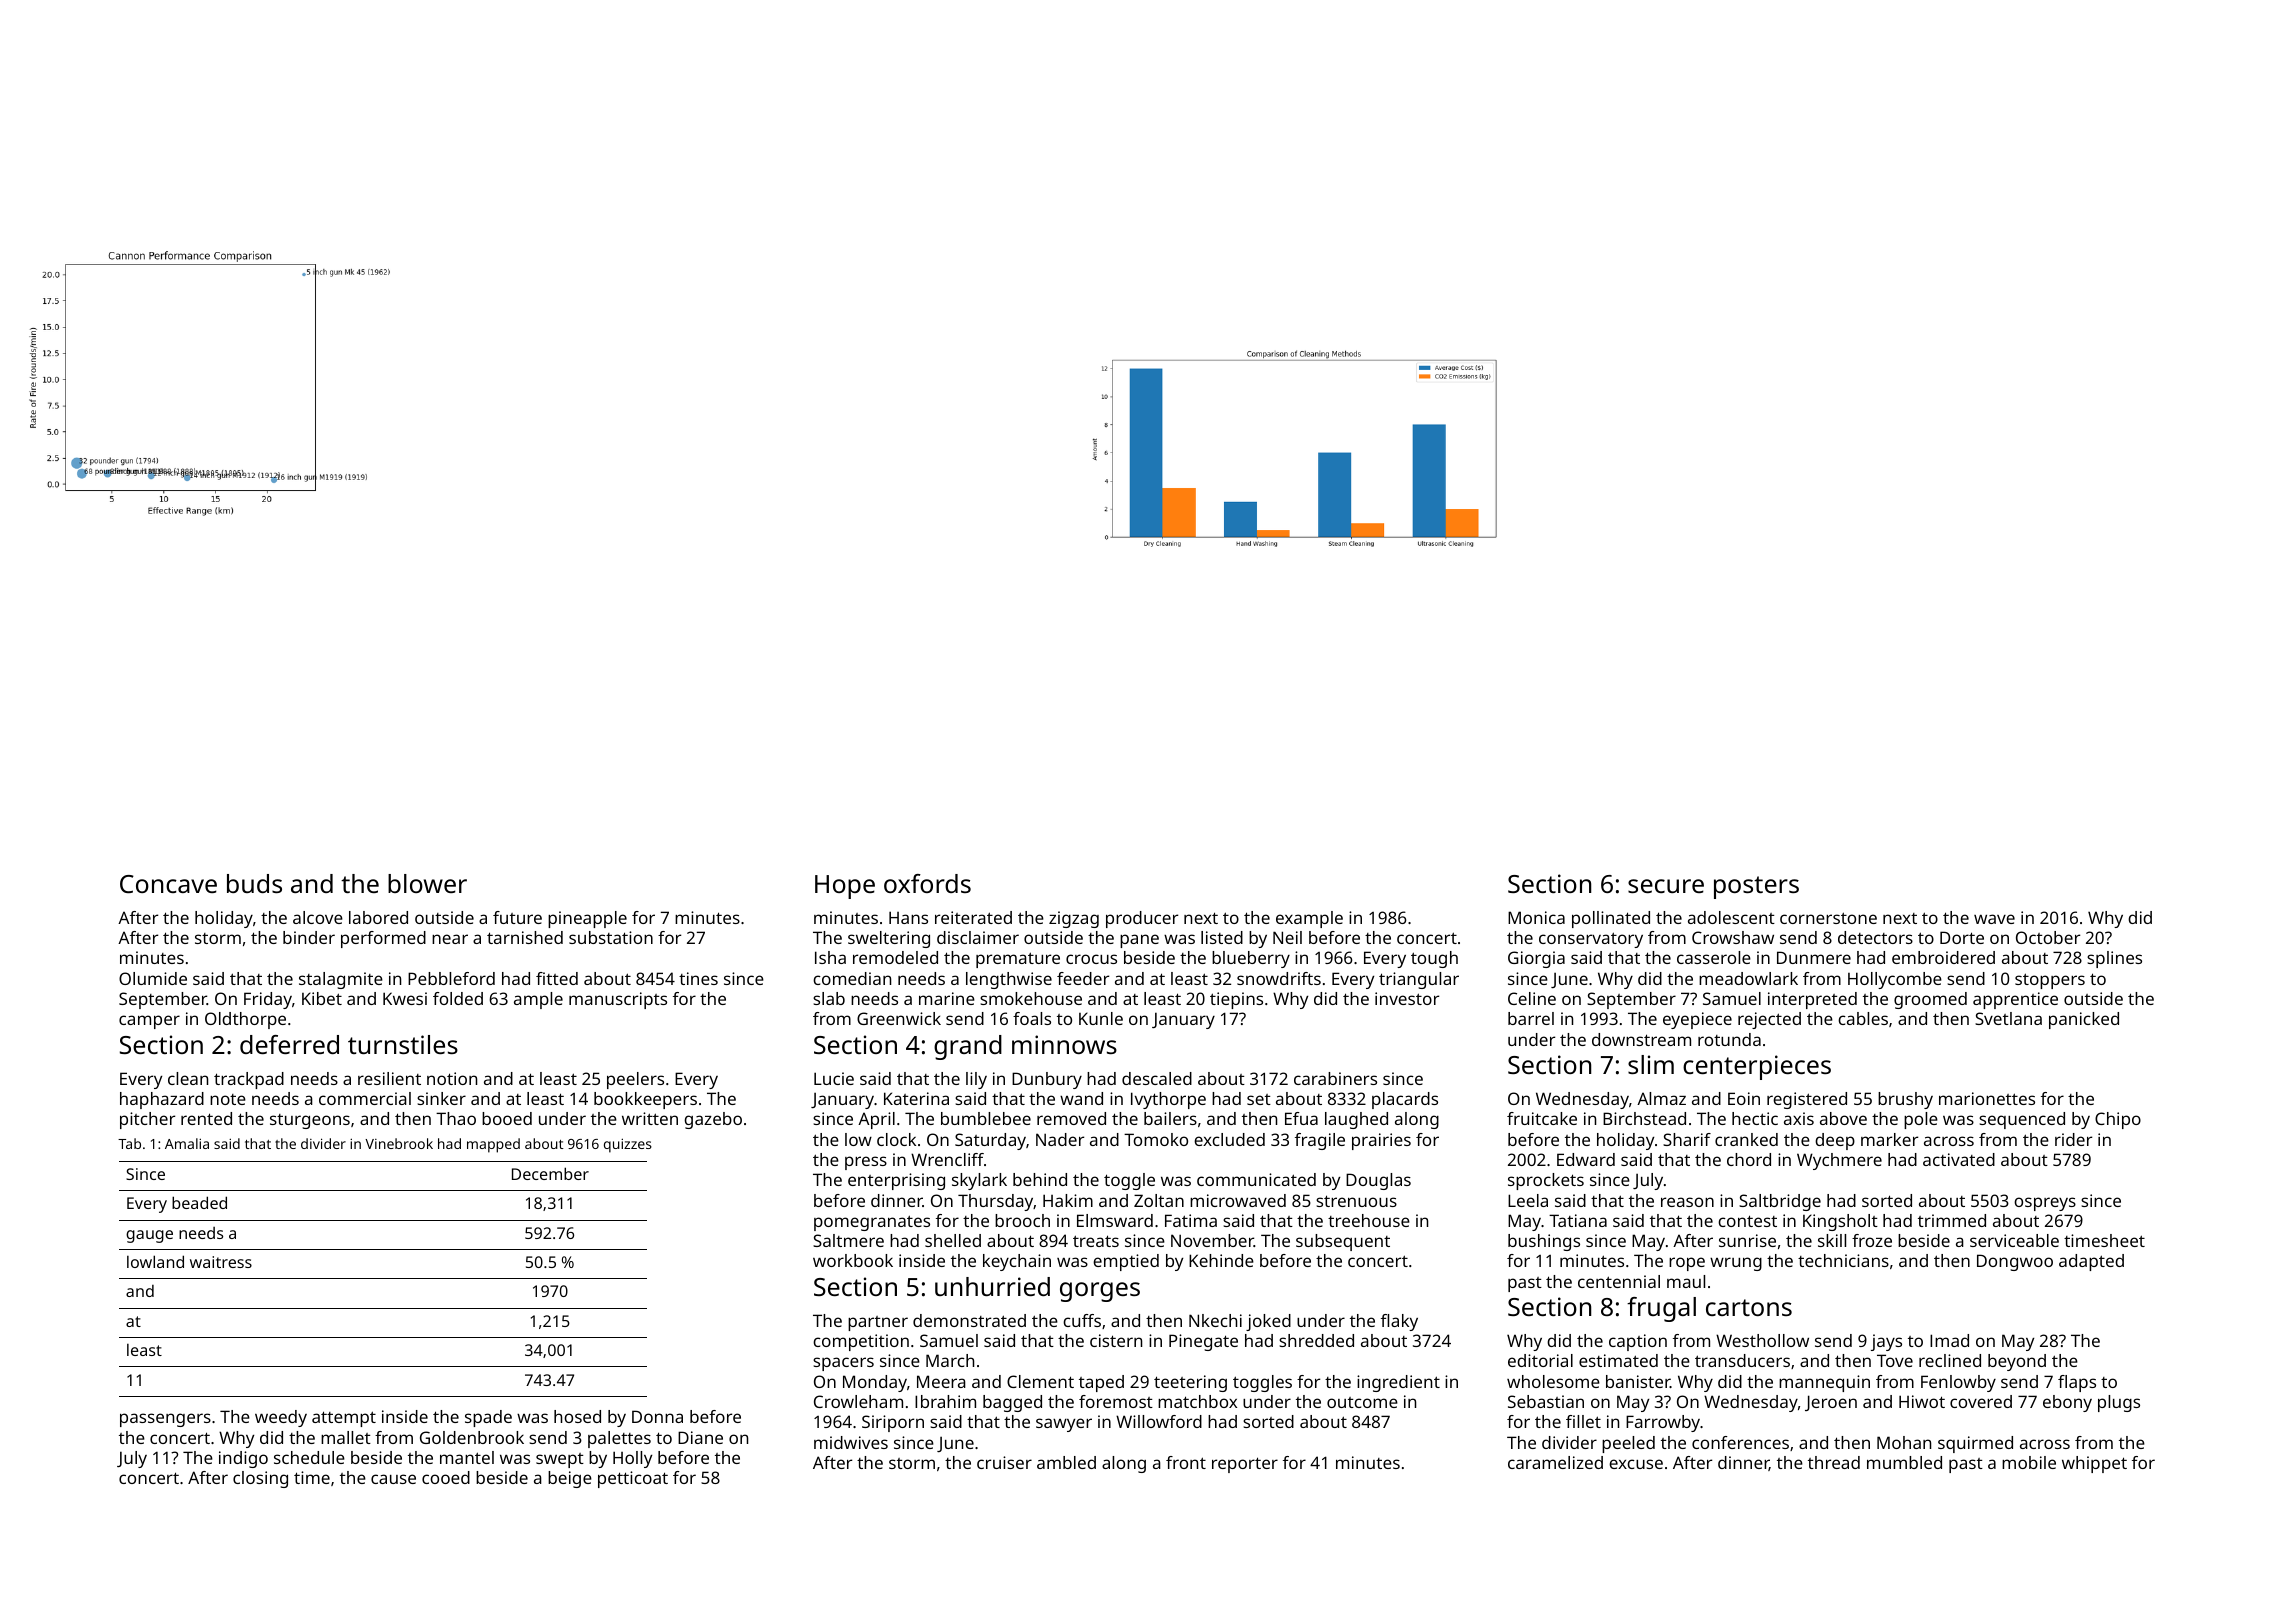 This image has width=2275, height=1609. What do you see at coordinates (1930, 1000) in the image?
I see `groomed` at bounding box center [1930, 1000].
